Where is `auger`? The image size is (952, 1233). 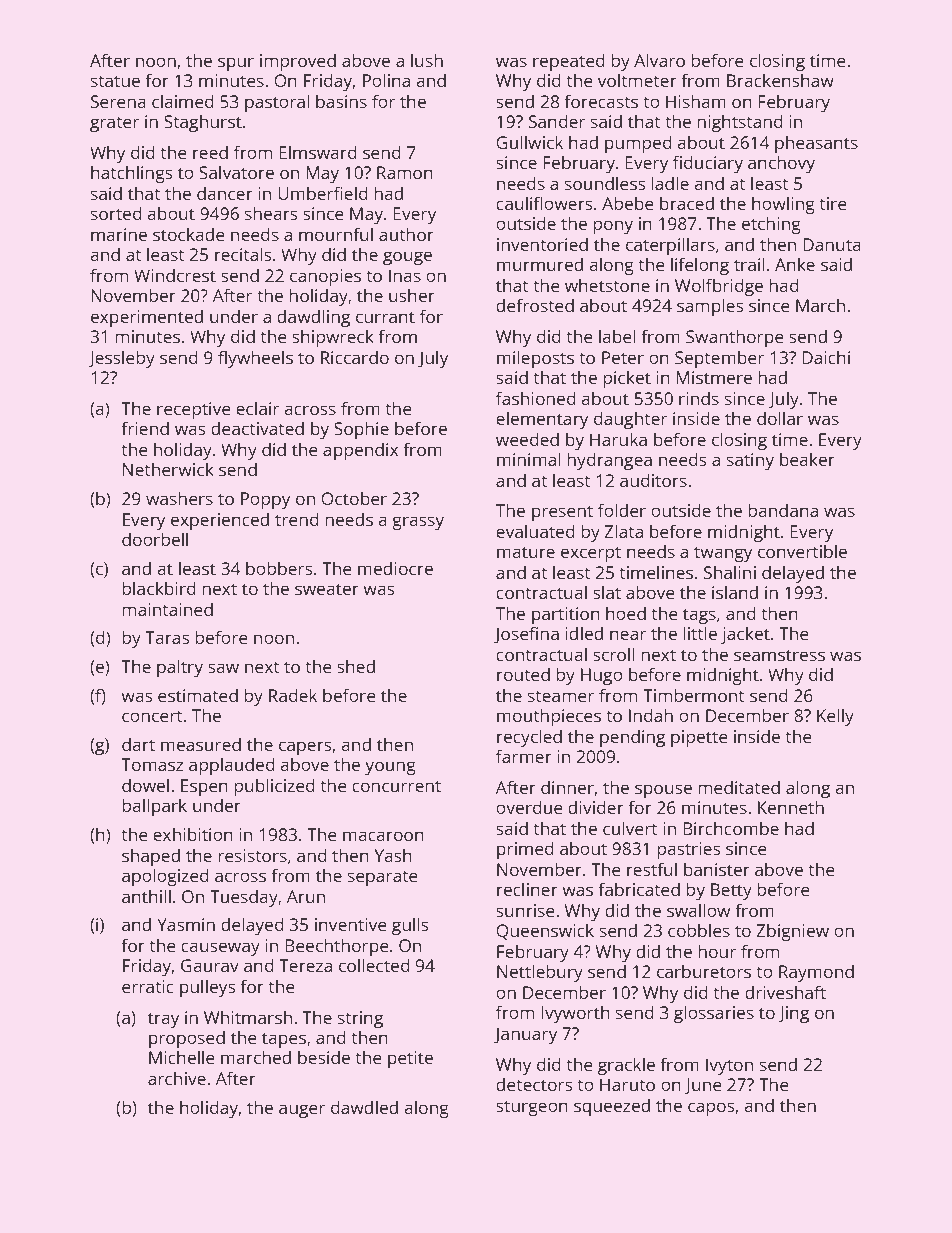
auger is located at coordinates (302, 1111).
